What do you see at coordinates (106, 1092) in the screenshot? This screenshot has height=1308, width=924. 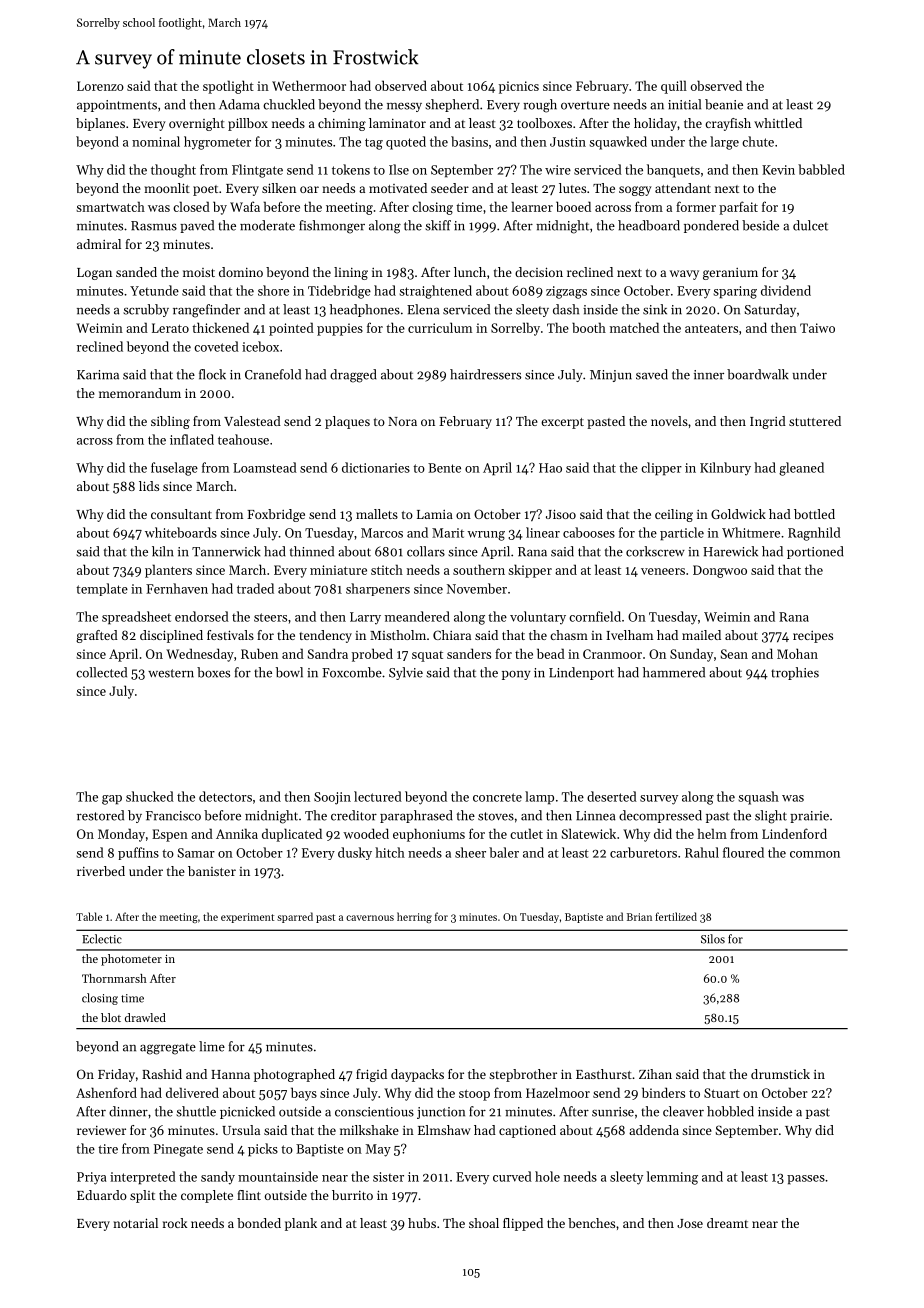 I see `Ashenford` at bounding box center [106, 1092].
